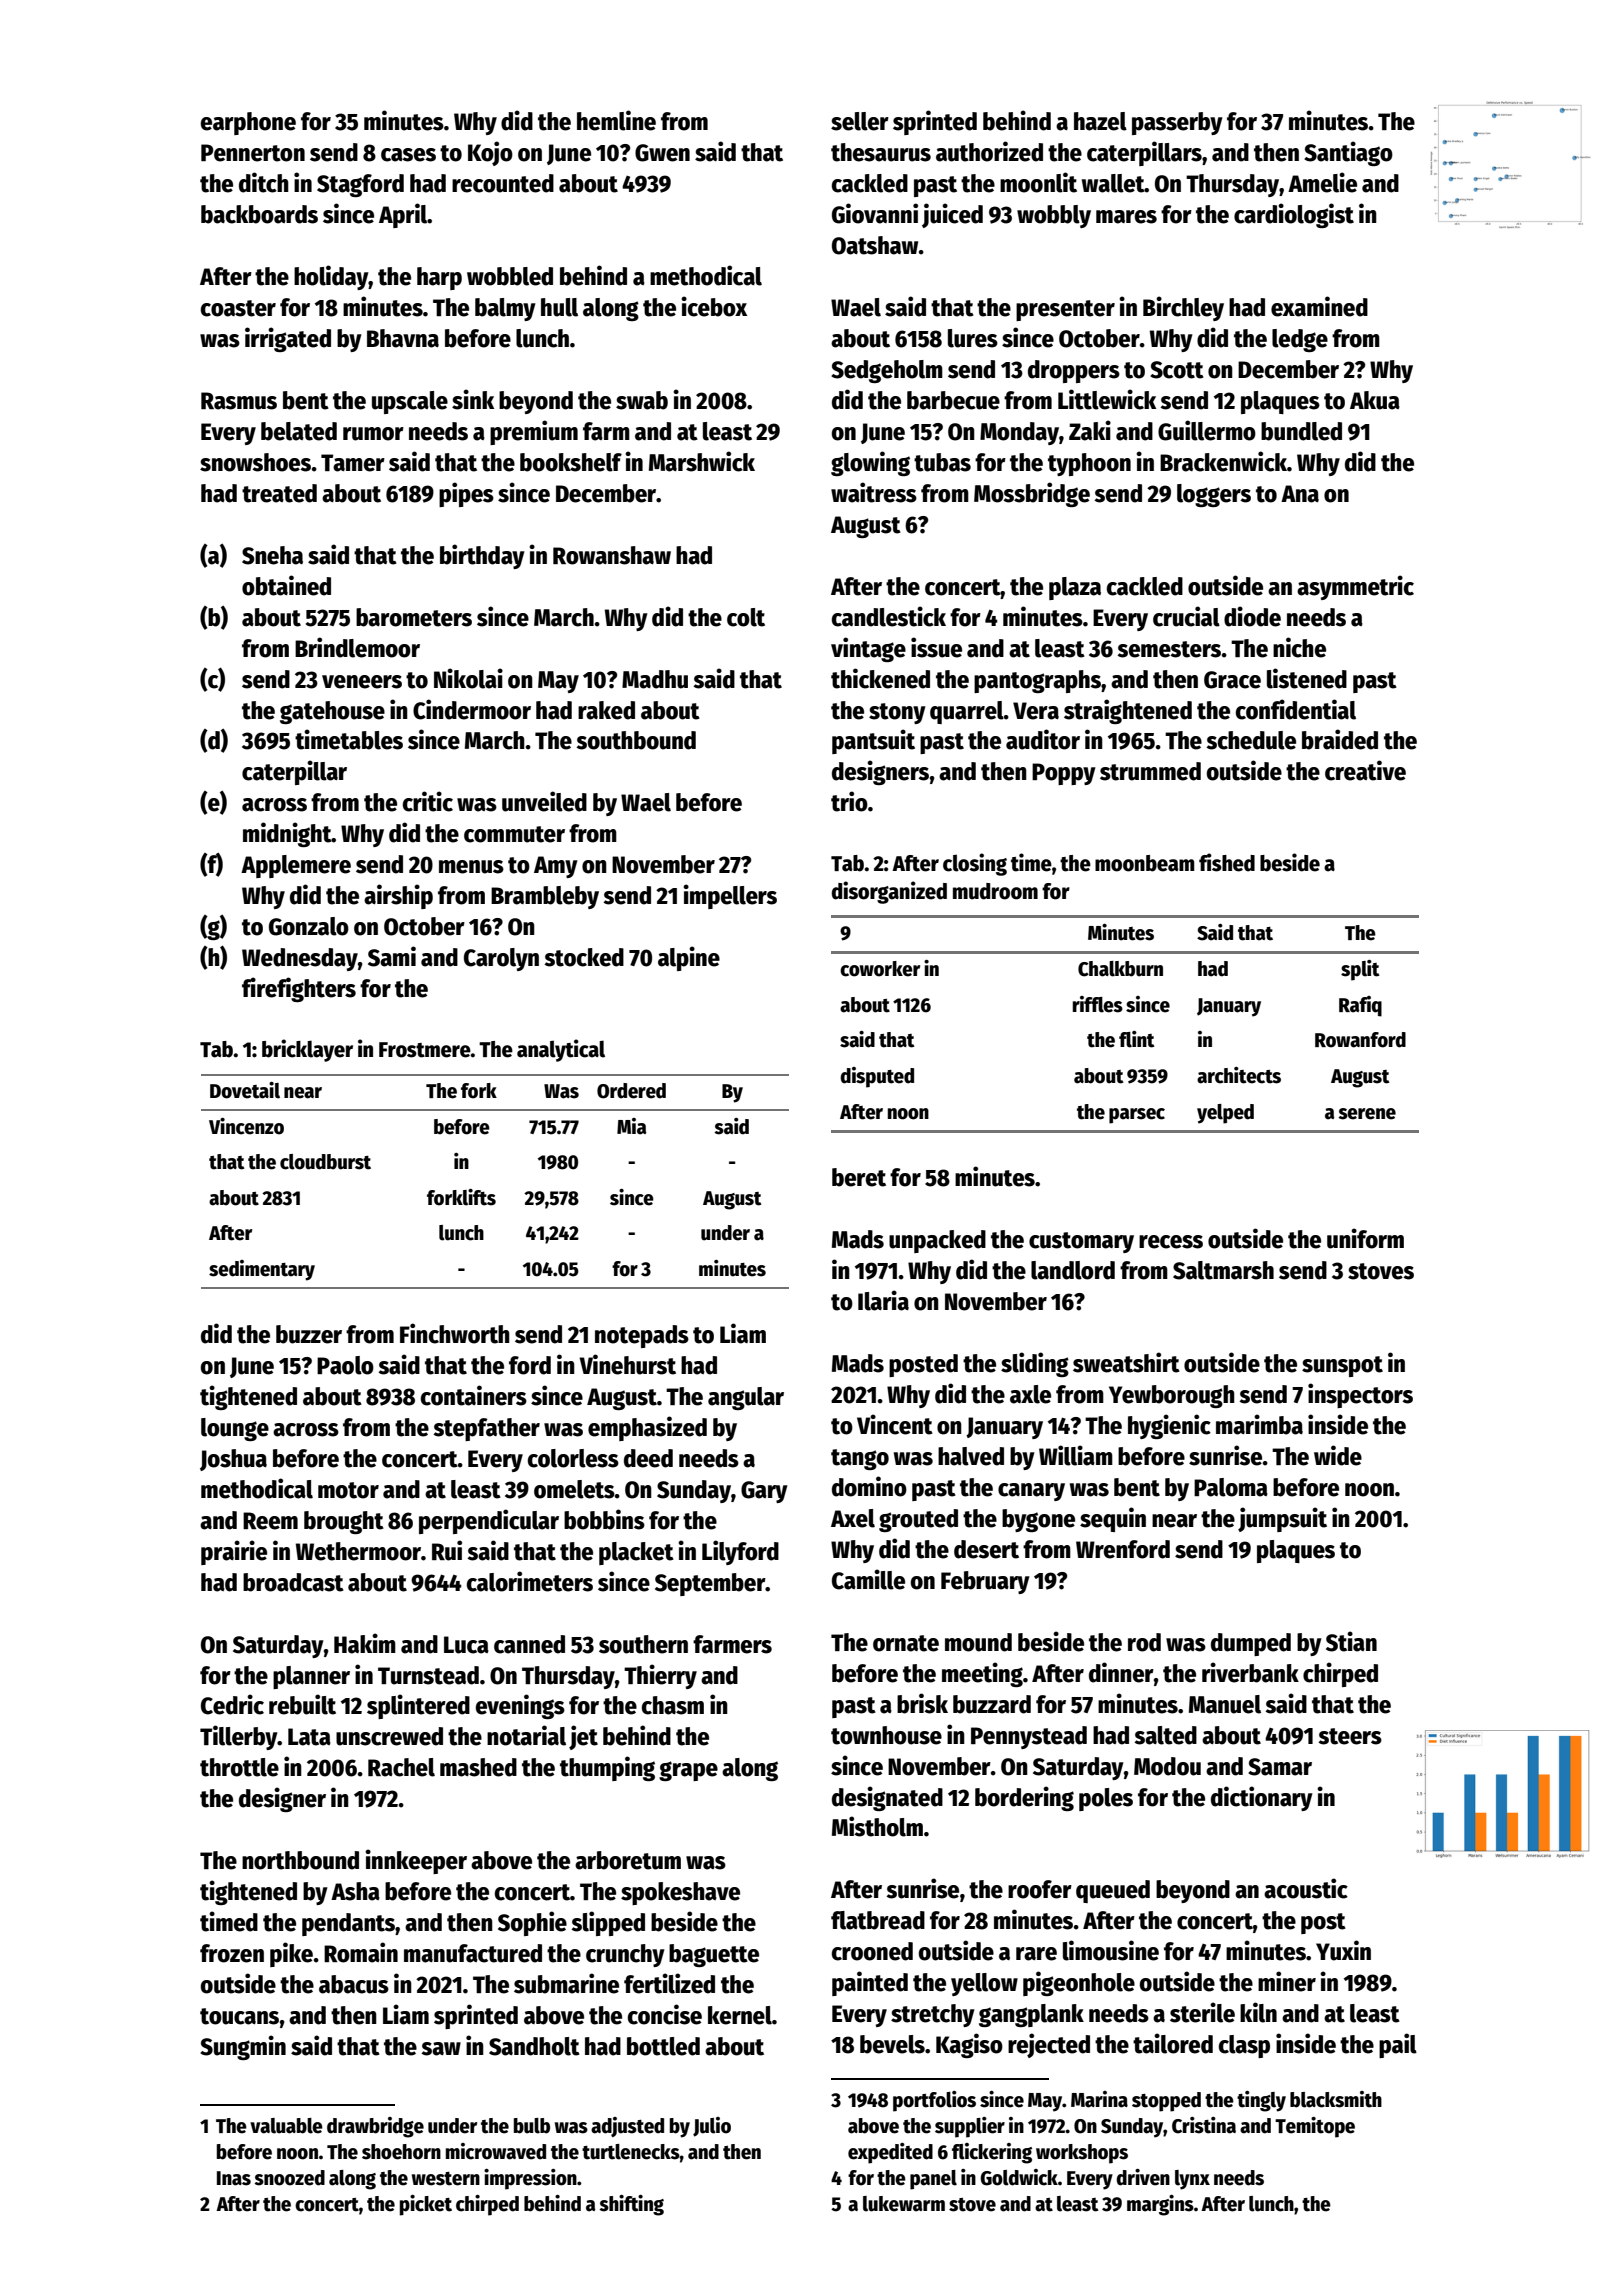 The image size is (1620, 2292). I want to click on seller, so click(860, 121).
